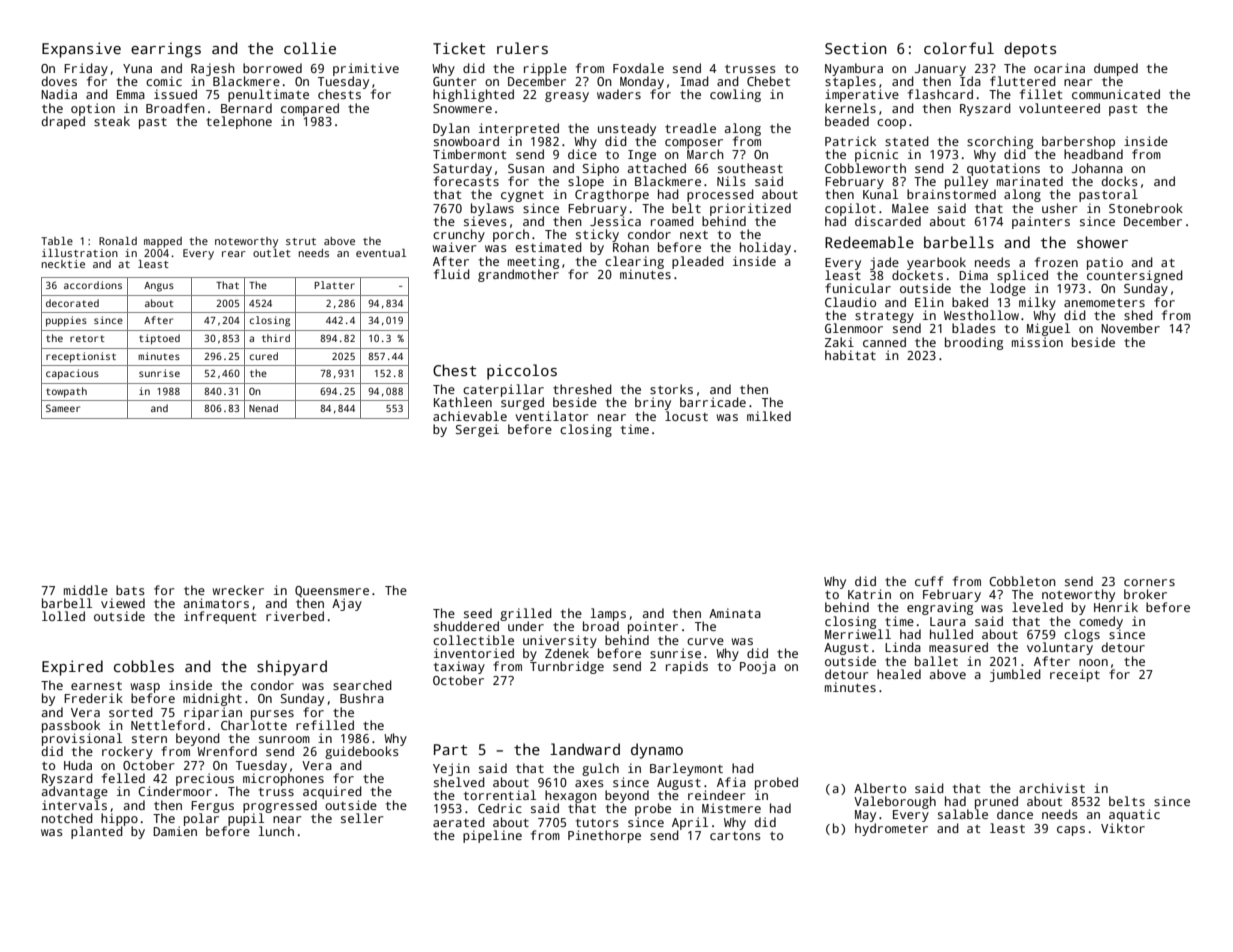 This document has width=1233, height=952. Describe the element at coordinates (1022, 581) in the document. I see `Cobbleton` at that location.
